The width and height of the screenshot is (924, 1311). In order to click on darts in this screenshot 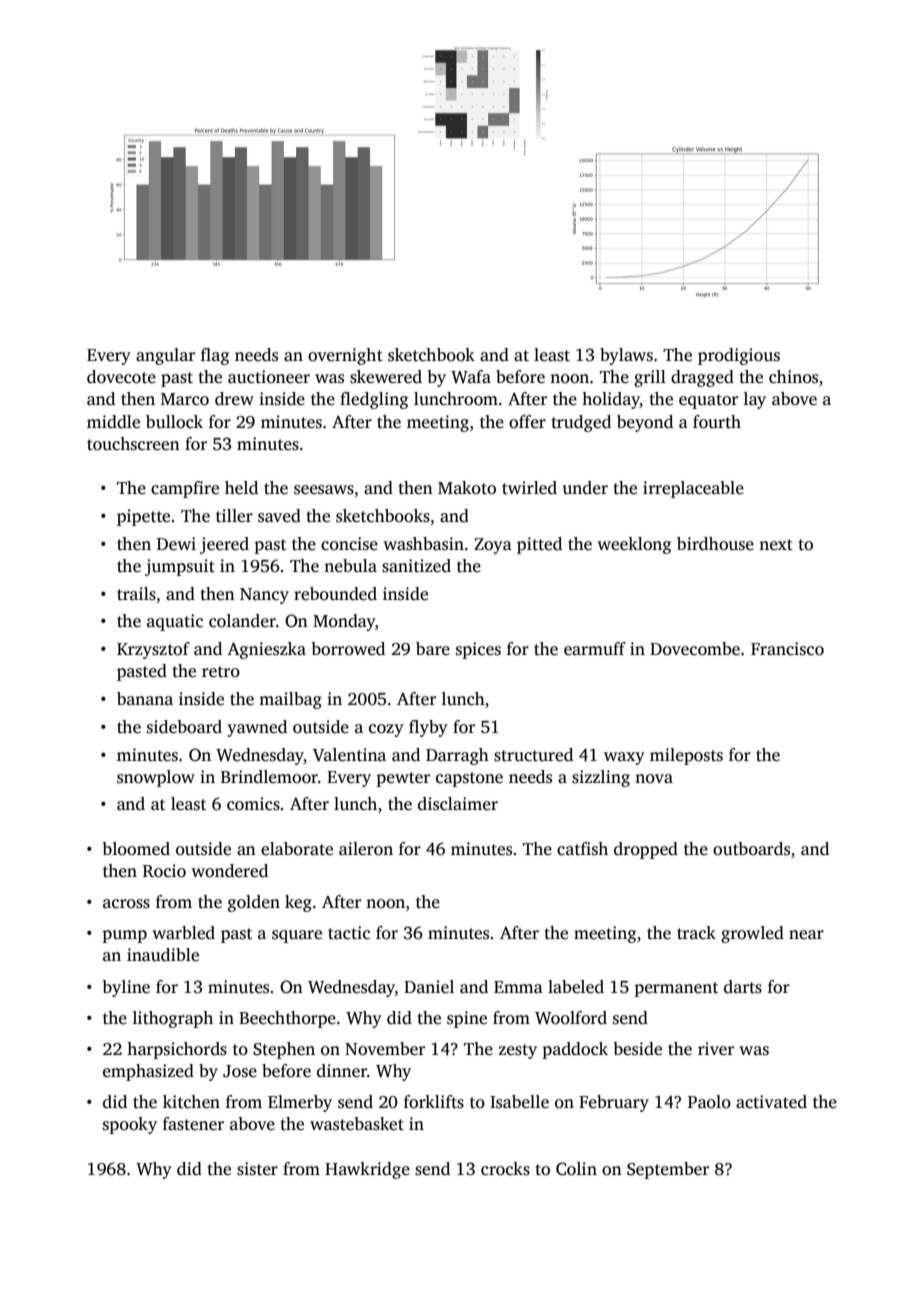, I will do `click(743, 987)`.
